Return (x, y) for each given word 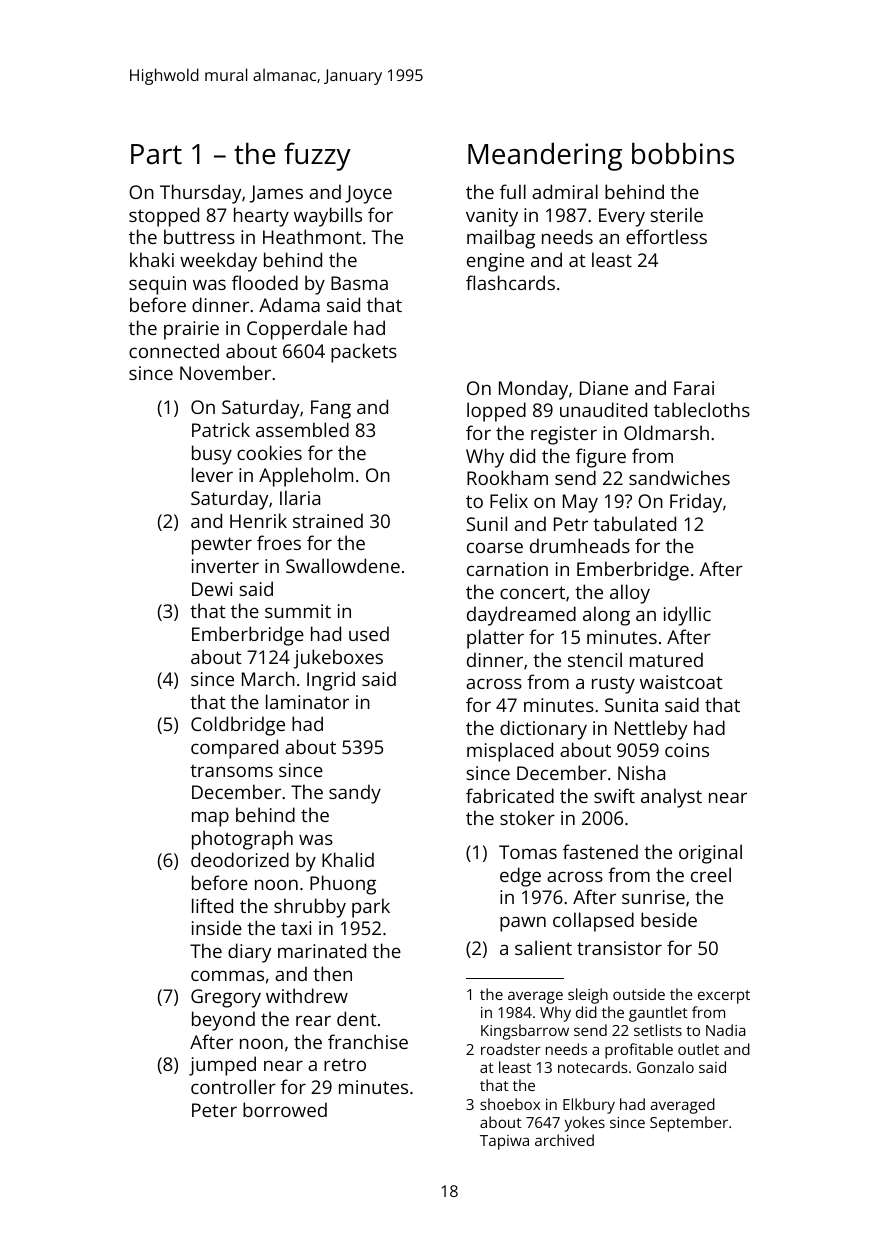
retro (345, 1064)
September (689, 1124)
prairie (191, 330)
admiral (565, 191)
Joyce (368, 194)
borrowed (285, 1109)
